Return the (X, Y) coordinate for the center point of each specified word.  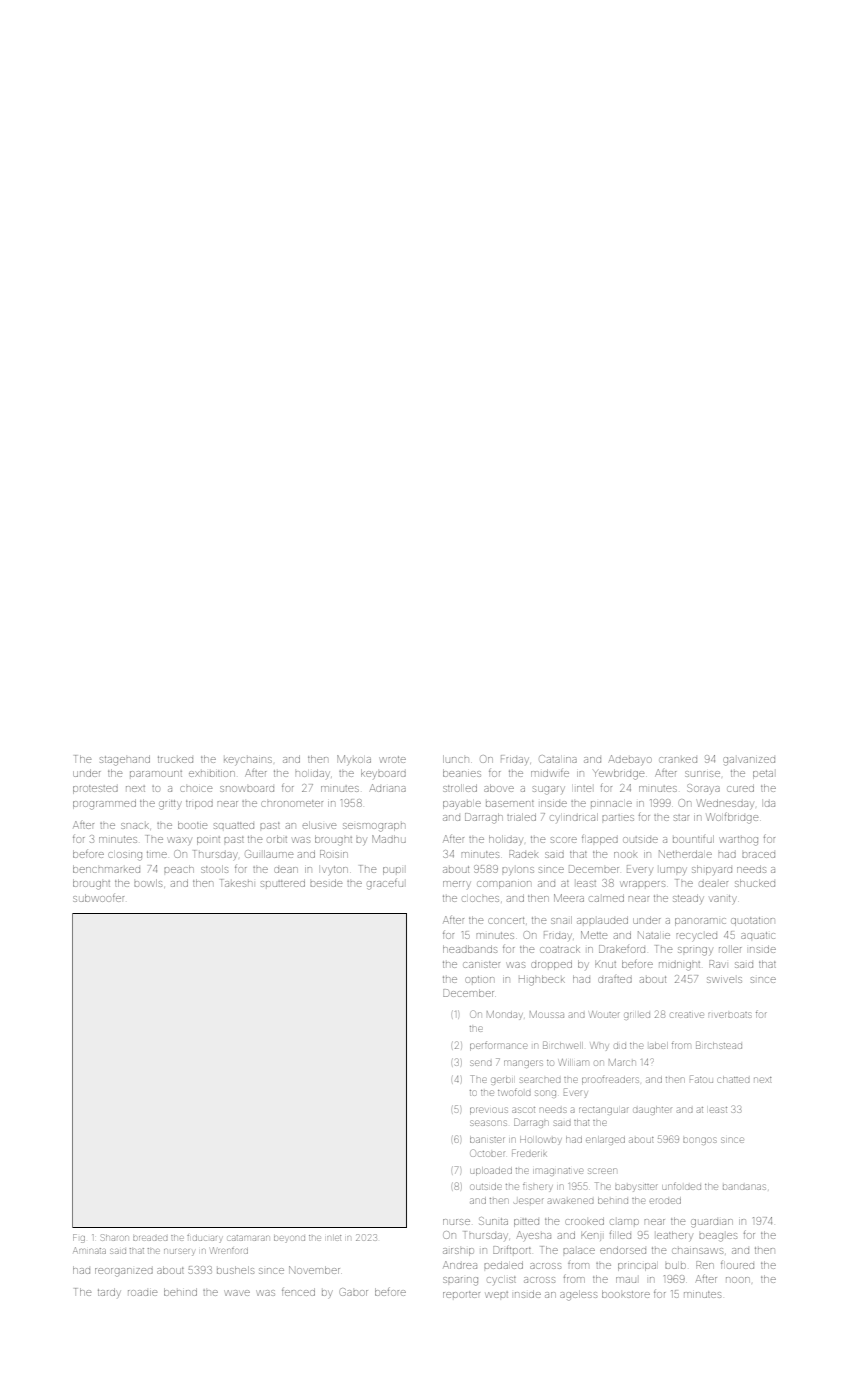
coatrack (560, 949)
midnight (679, 966)
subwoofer (98, 898)
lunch (456, 759)
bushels (235, 1270)
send (481, 1063)
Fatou (701, 1079)
